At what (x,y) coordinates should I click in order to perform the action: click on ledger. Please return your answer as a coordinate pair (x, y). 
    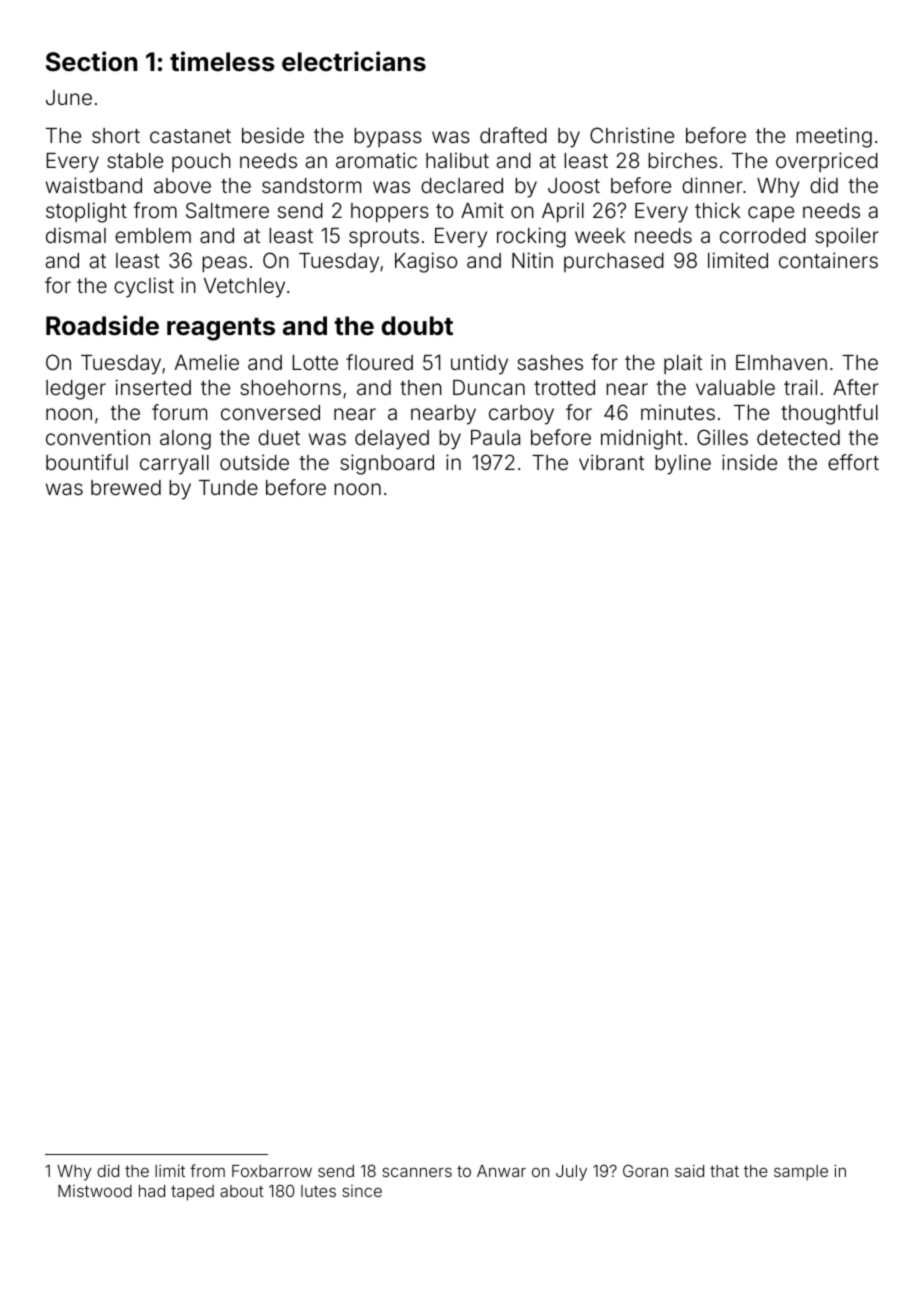
    Looking at the image, I should click on (76, 390).
